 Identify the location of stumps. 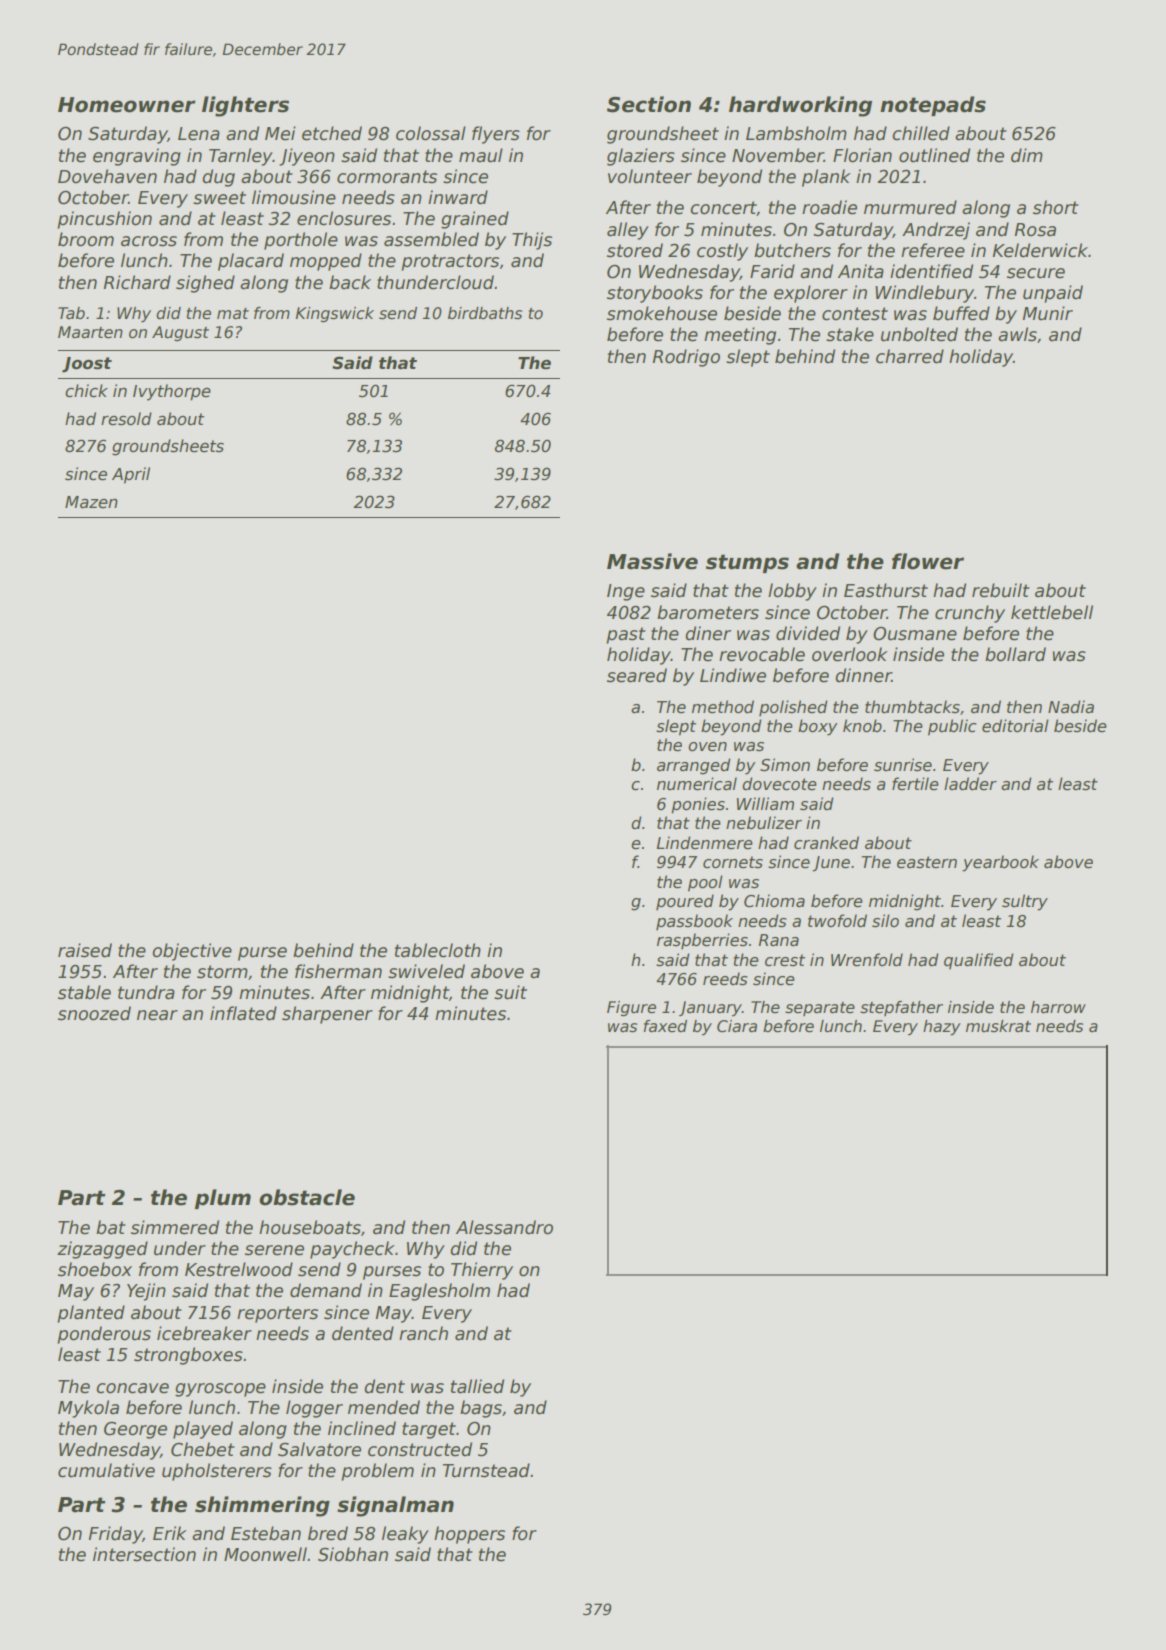
(747, 563).
